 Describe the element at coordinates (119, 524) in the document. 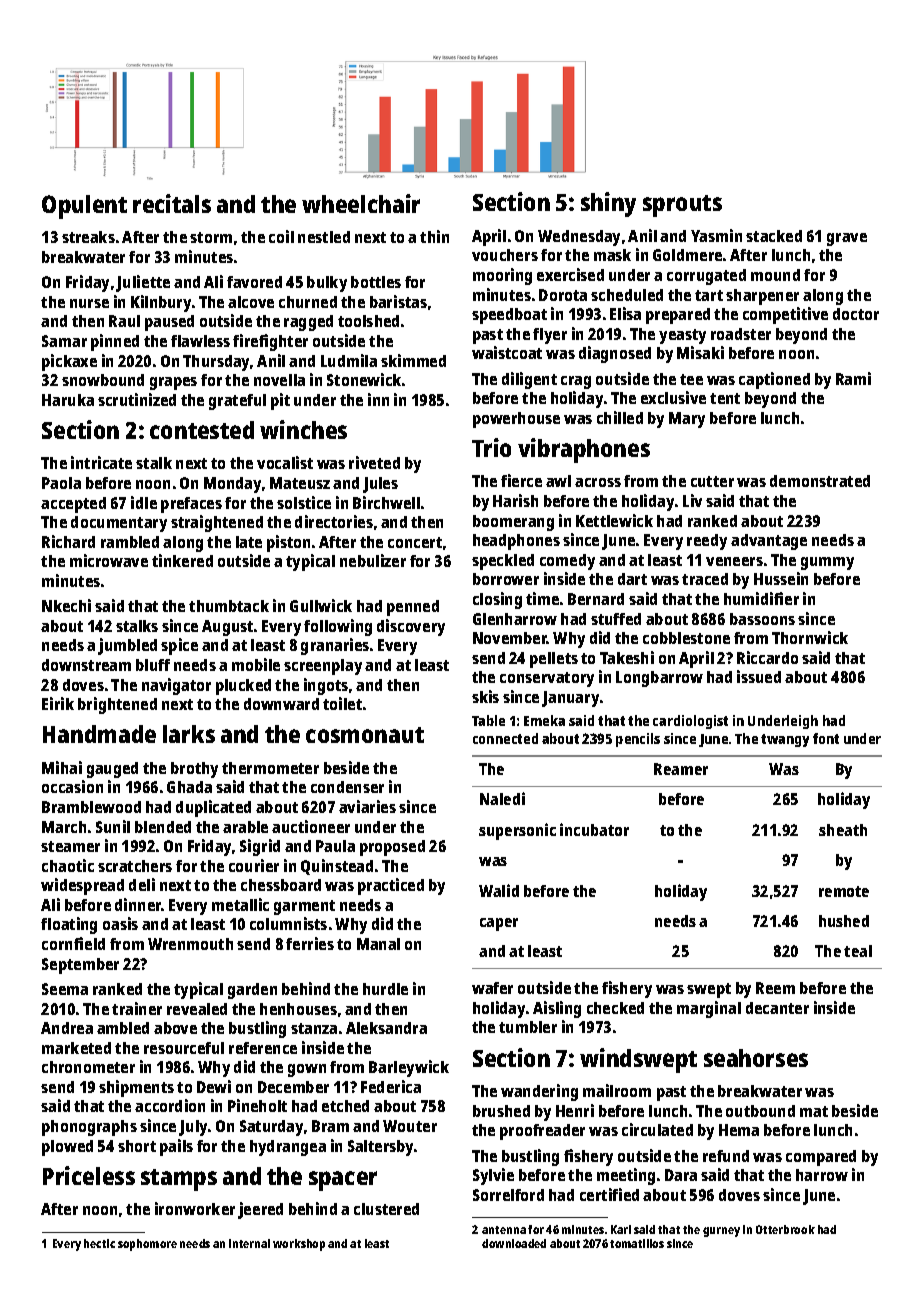

I see `documentary` at that location.
